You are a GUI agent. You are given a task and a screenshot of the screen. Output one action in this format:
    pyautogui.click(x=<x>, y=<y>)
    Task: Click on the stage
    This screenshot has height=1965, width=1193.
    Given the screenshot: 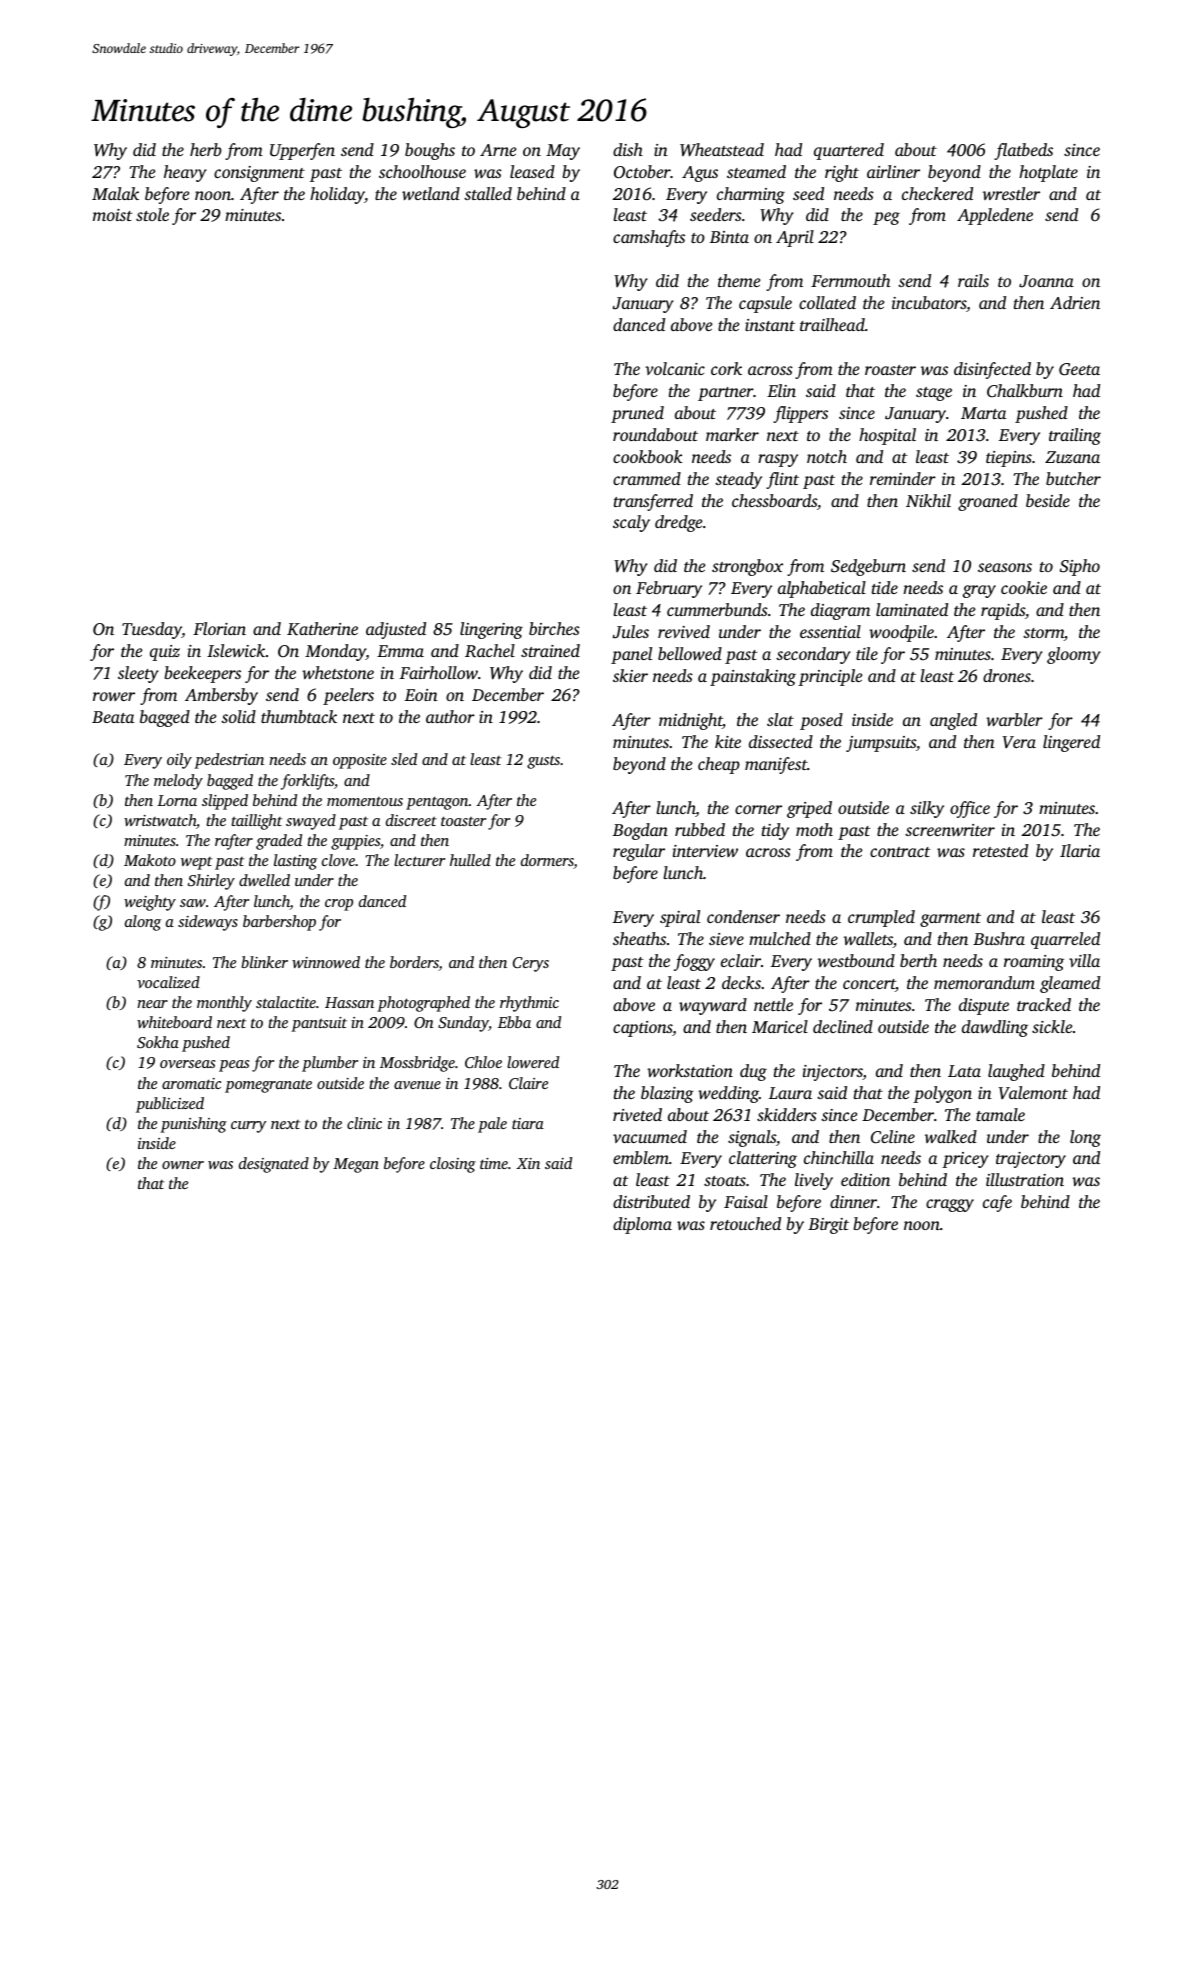 What is the action you would take?
    pyautogui.click(x=934, y=394)
